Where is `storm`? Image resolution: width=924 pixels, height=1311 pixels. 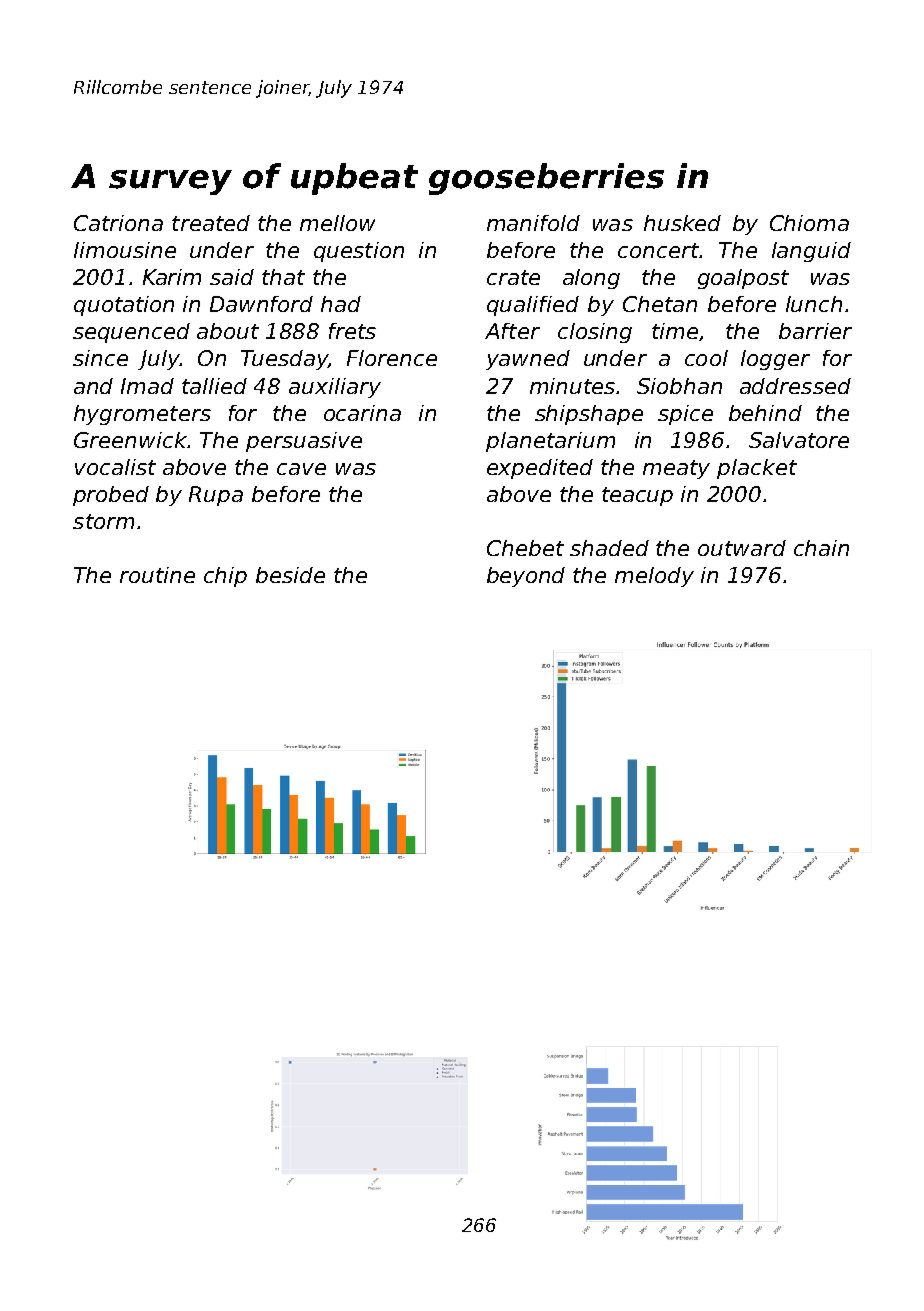
storm is located at coordinates (103, 521).
